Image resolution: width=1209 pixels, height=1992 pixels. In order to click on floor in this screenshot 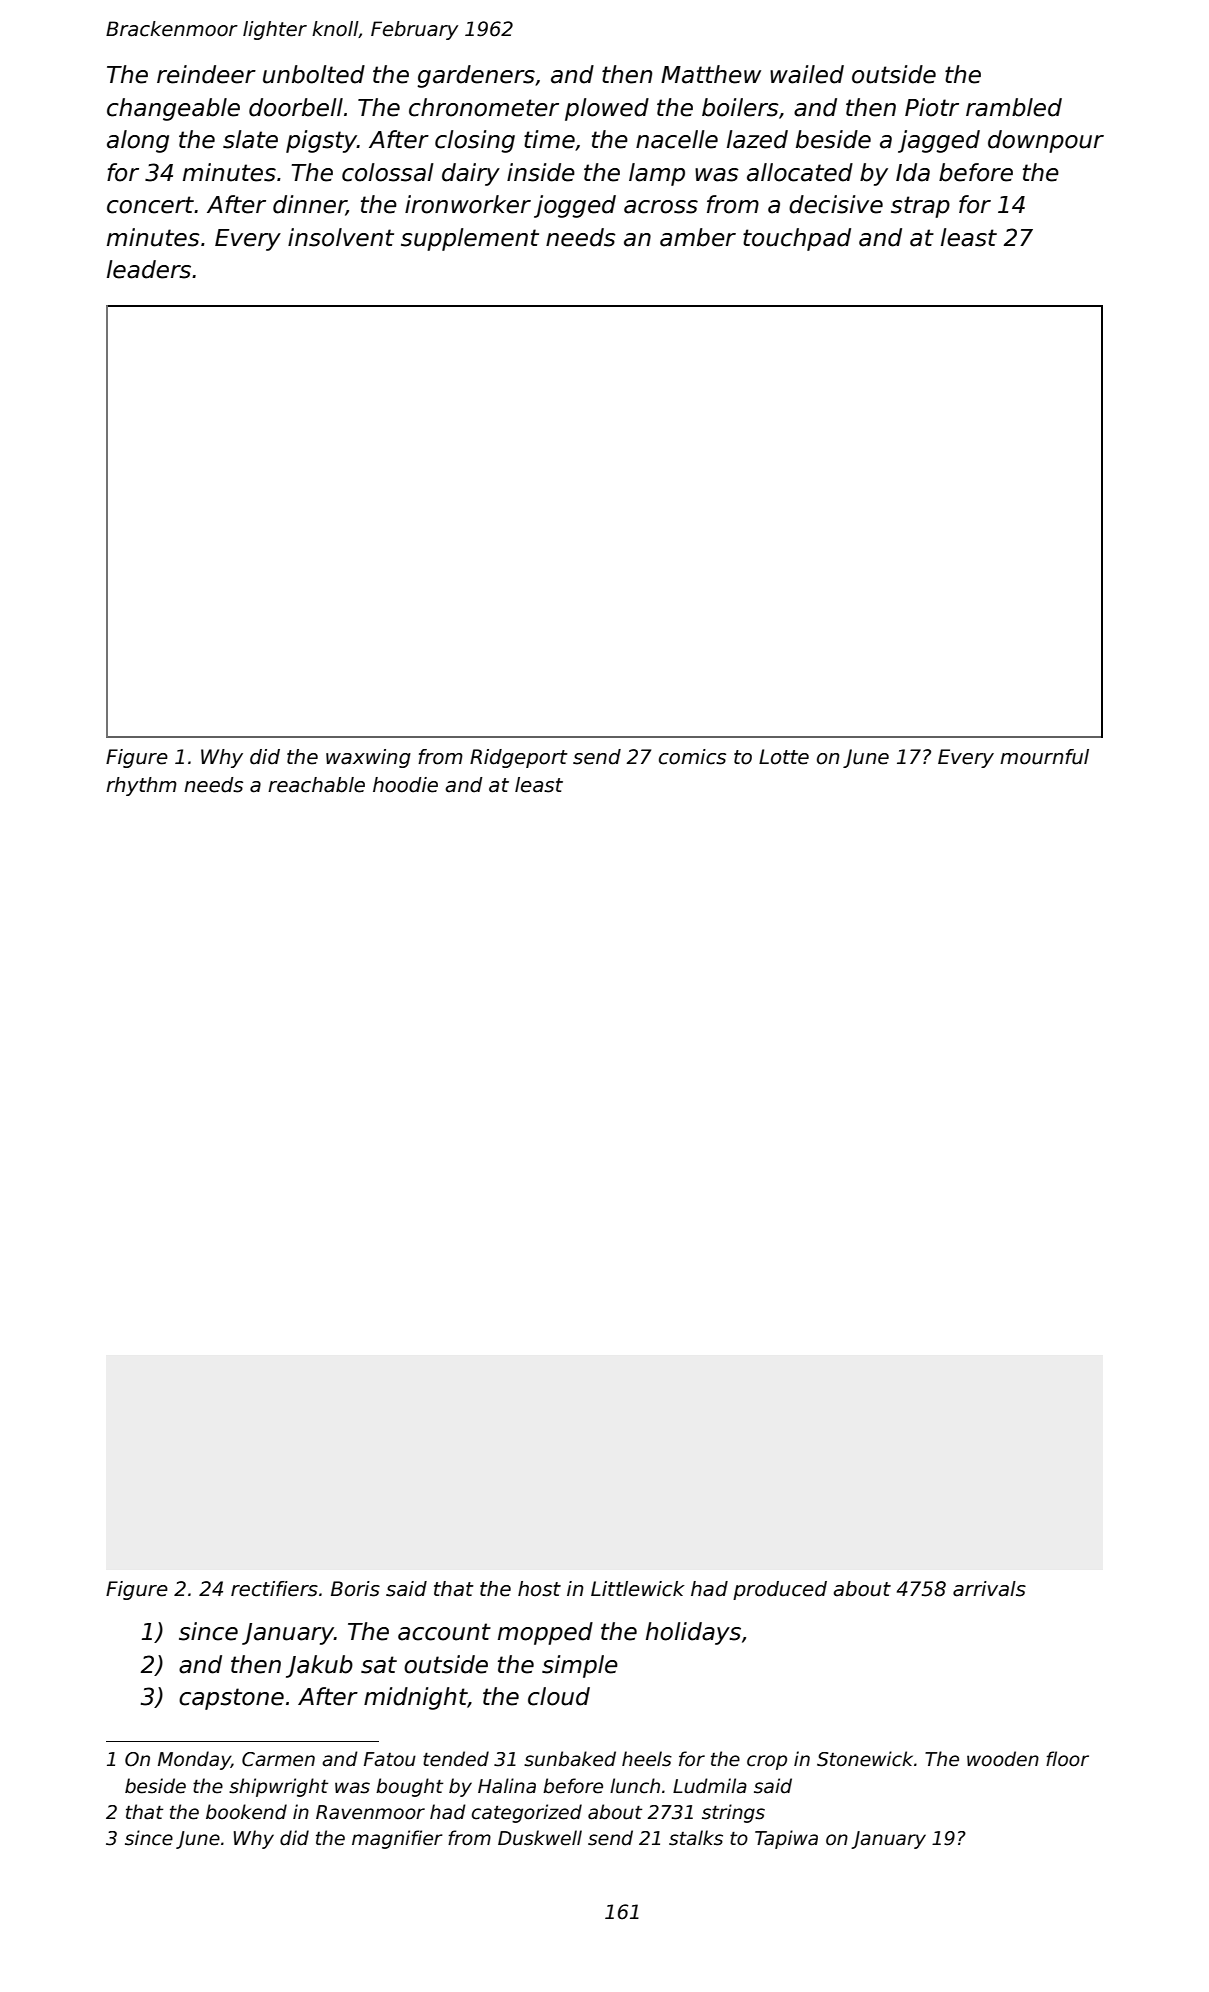, I will do `click(1067, 1759)`.
